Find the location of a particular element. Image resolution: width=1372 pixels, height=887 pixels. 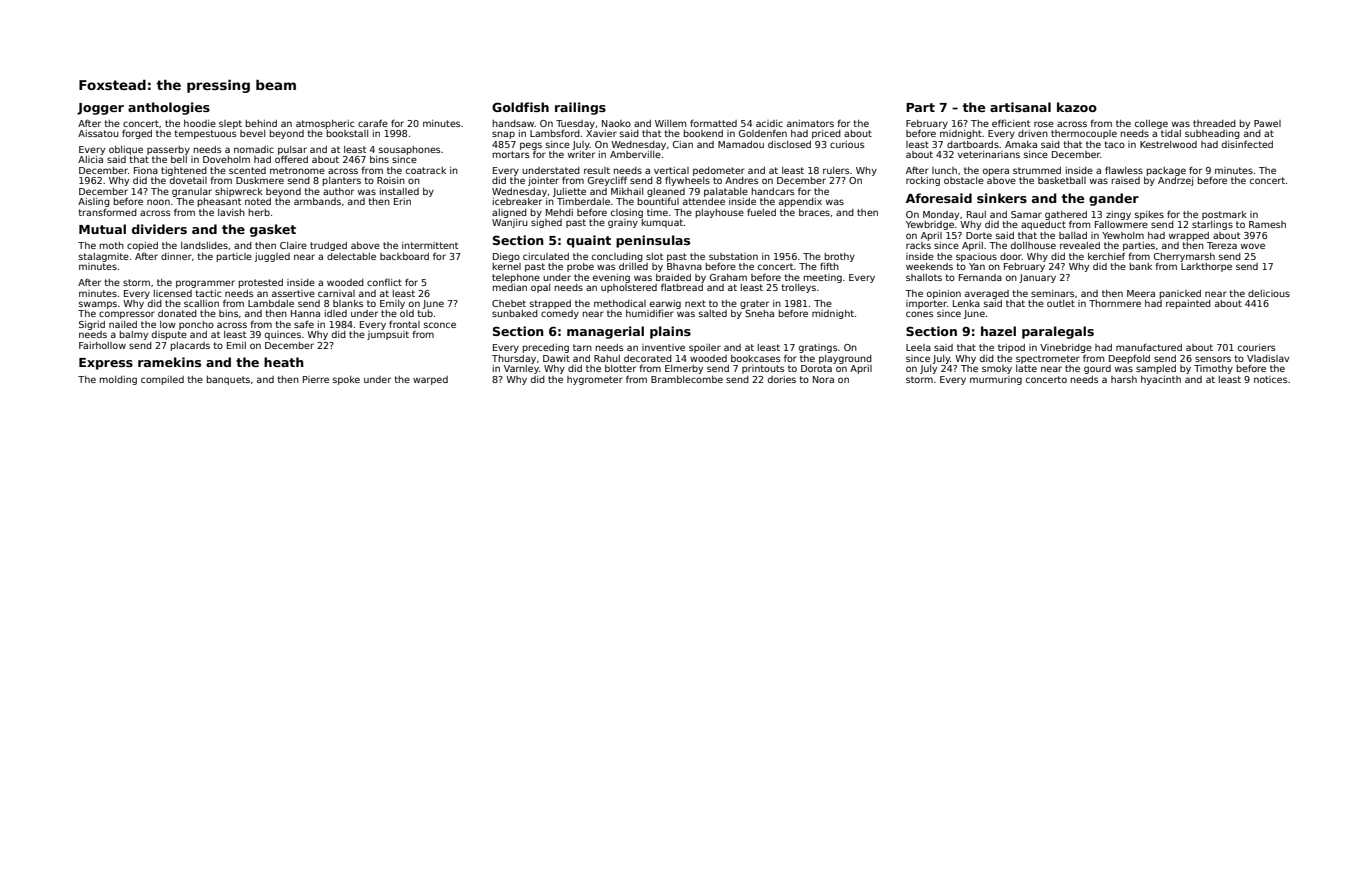

Goldfish is located at coordinates (520, 107).
